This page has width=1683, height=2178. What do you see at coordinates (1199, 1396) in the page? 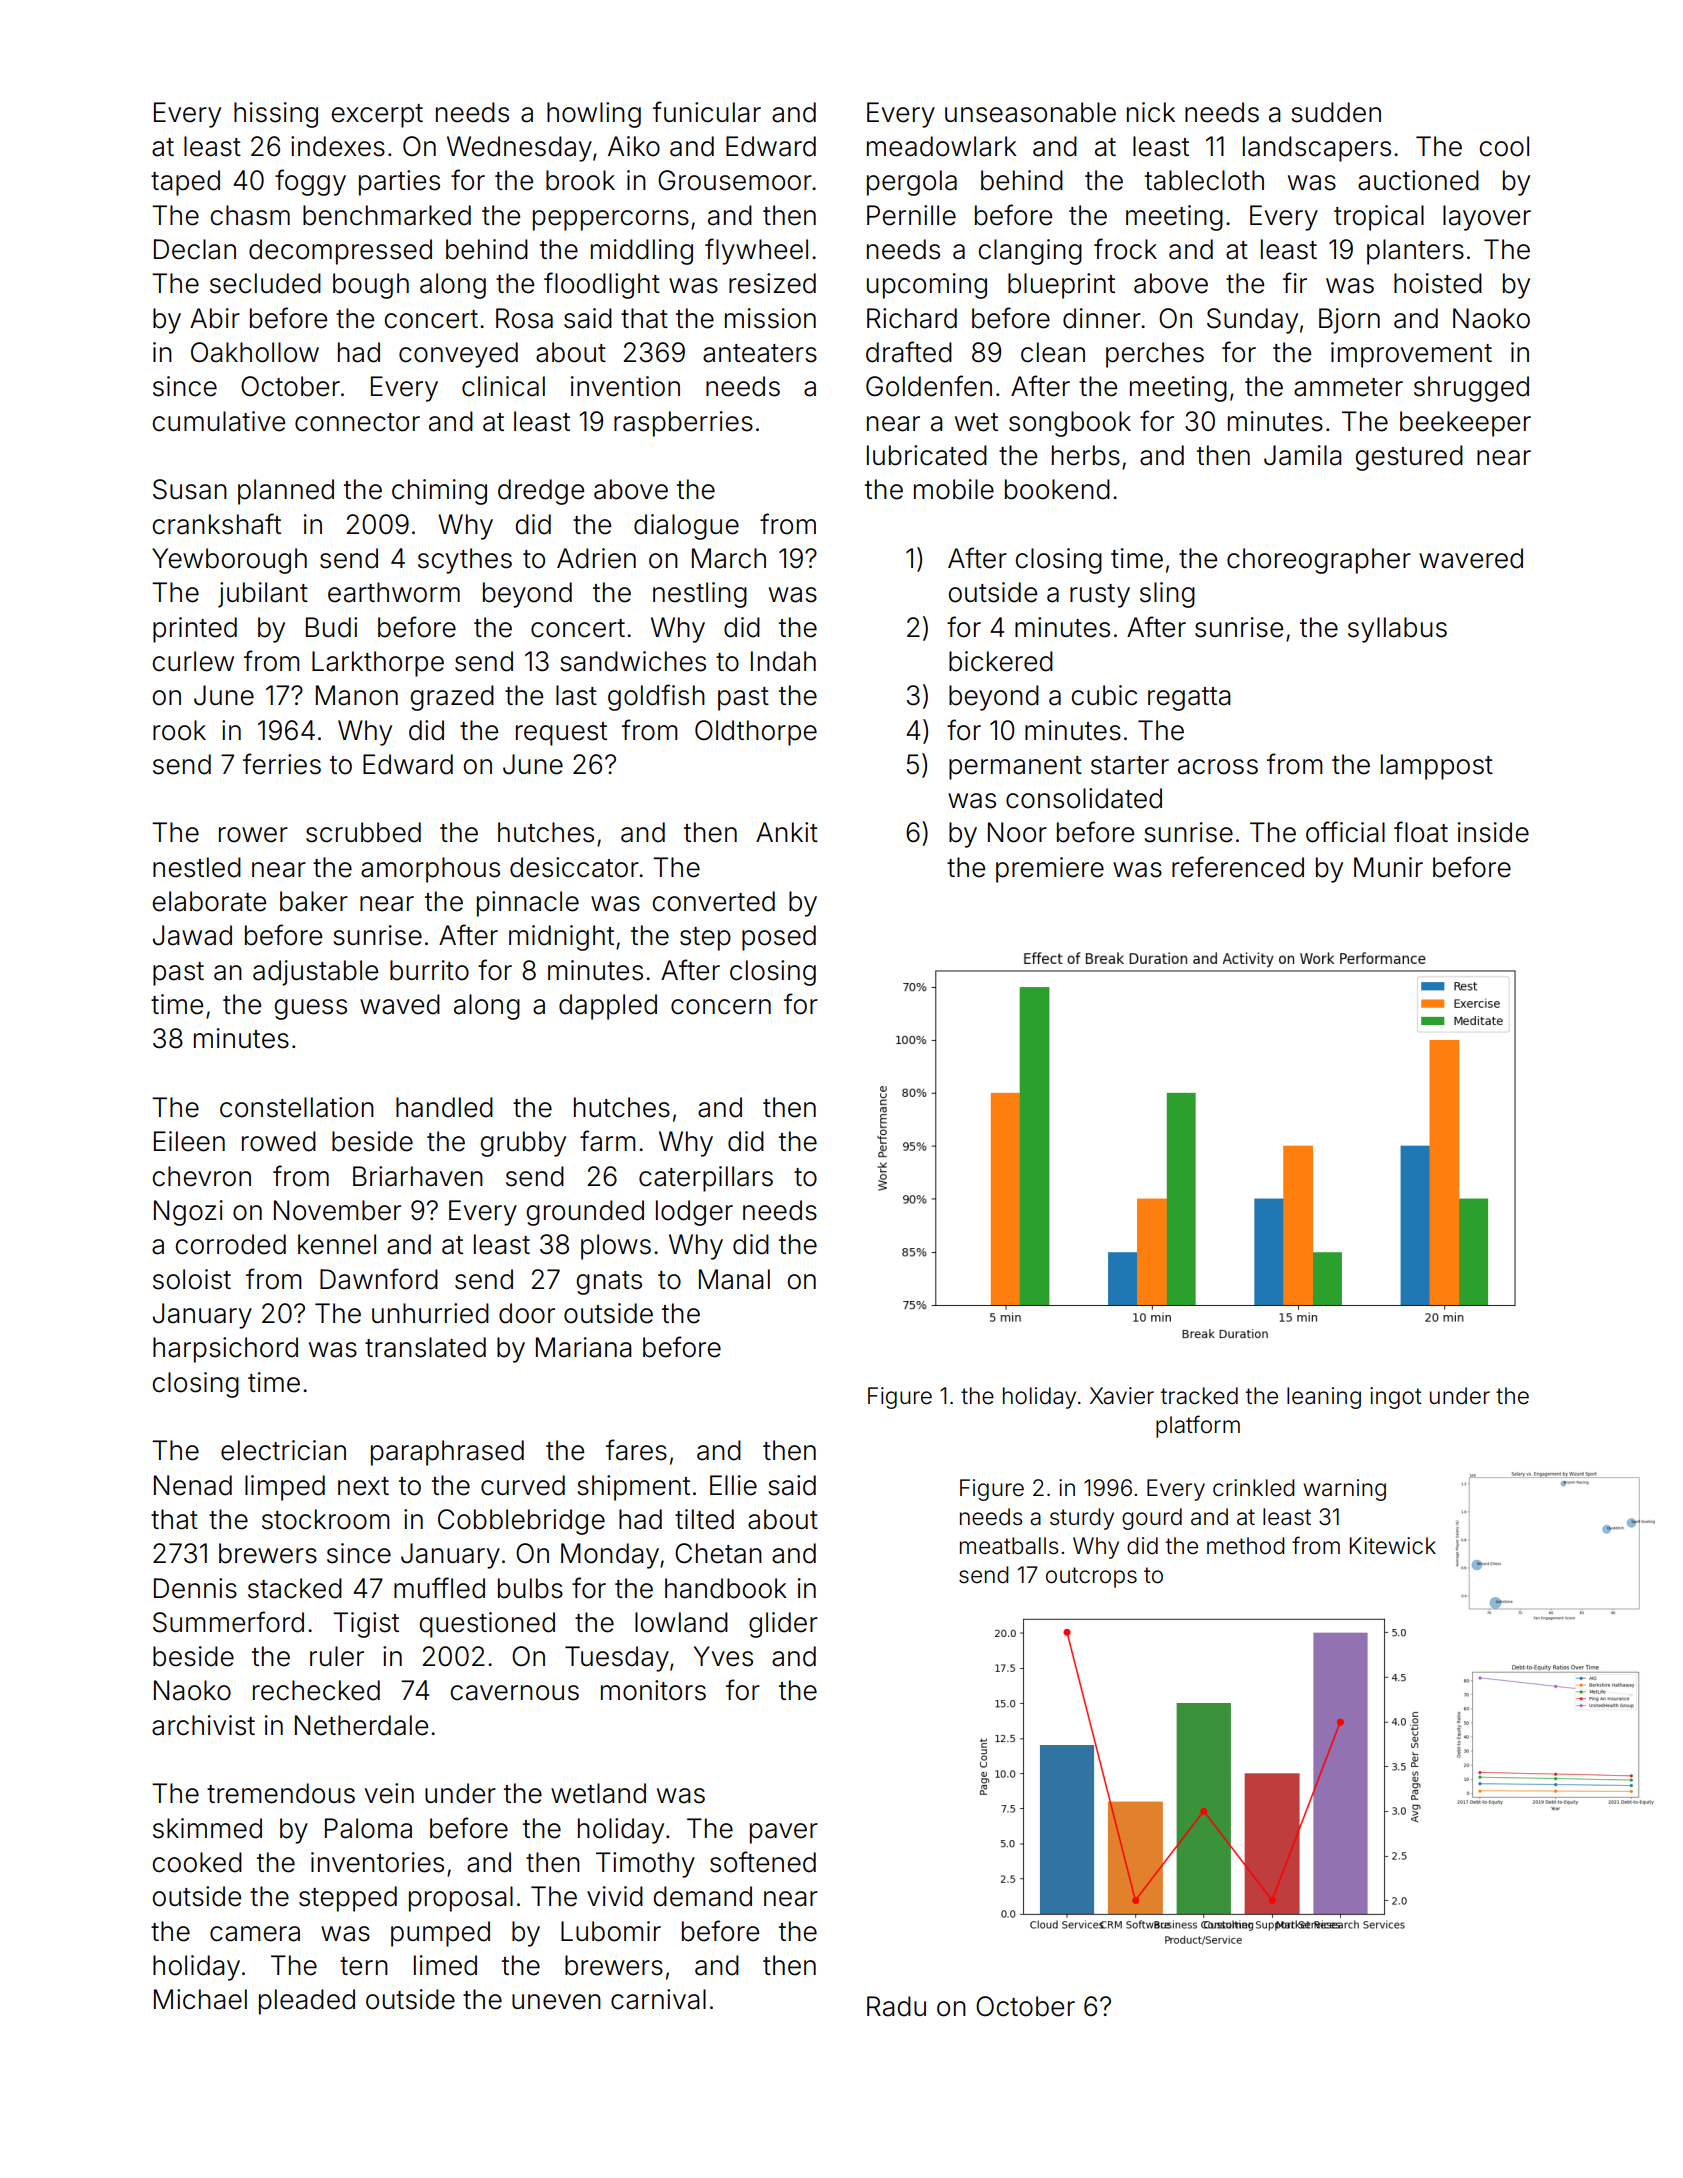
I see `tracked` at bounding box center [1199, 1396].
